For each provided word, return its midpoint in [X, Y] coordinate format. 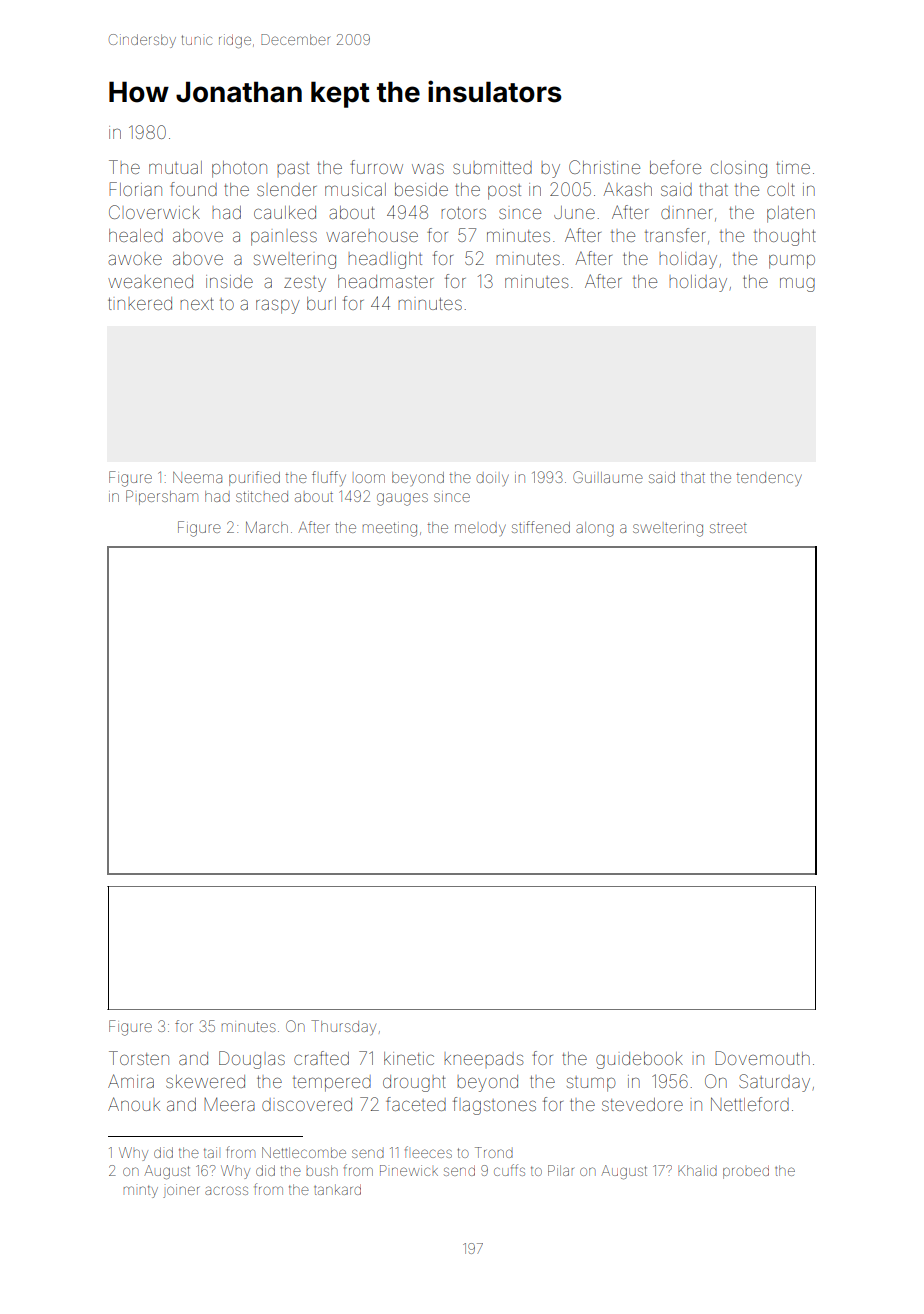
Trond [494, 1152]
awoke [135, 259]
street [728, 528]
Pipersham [162, 497]
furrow [376, 167]
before [675, 167]
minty [140, 1191]
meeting [390, 530]
